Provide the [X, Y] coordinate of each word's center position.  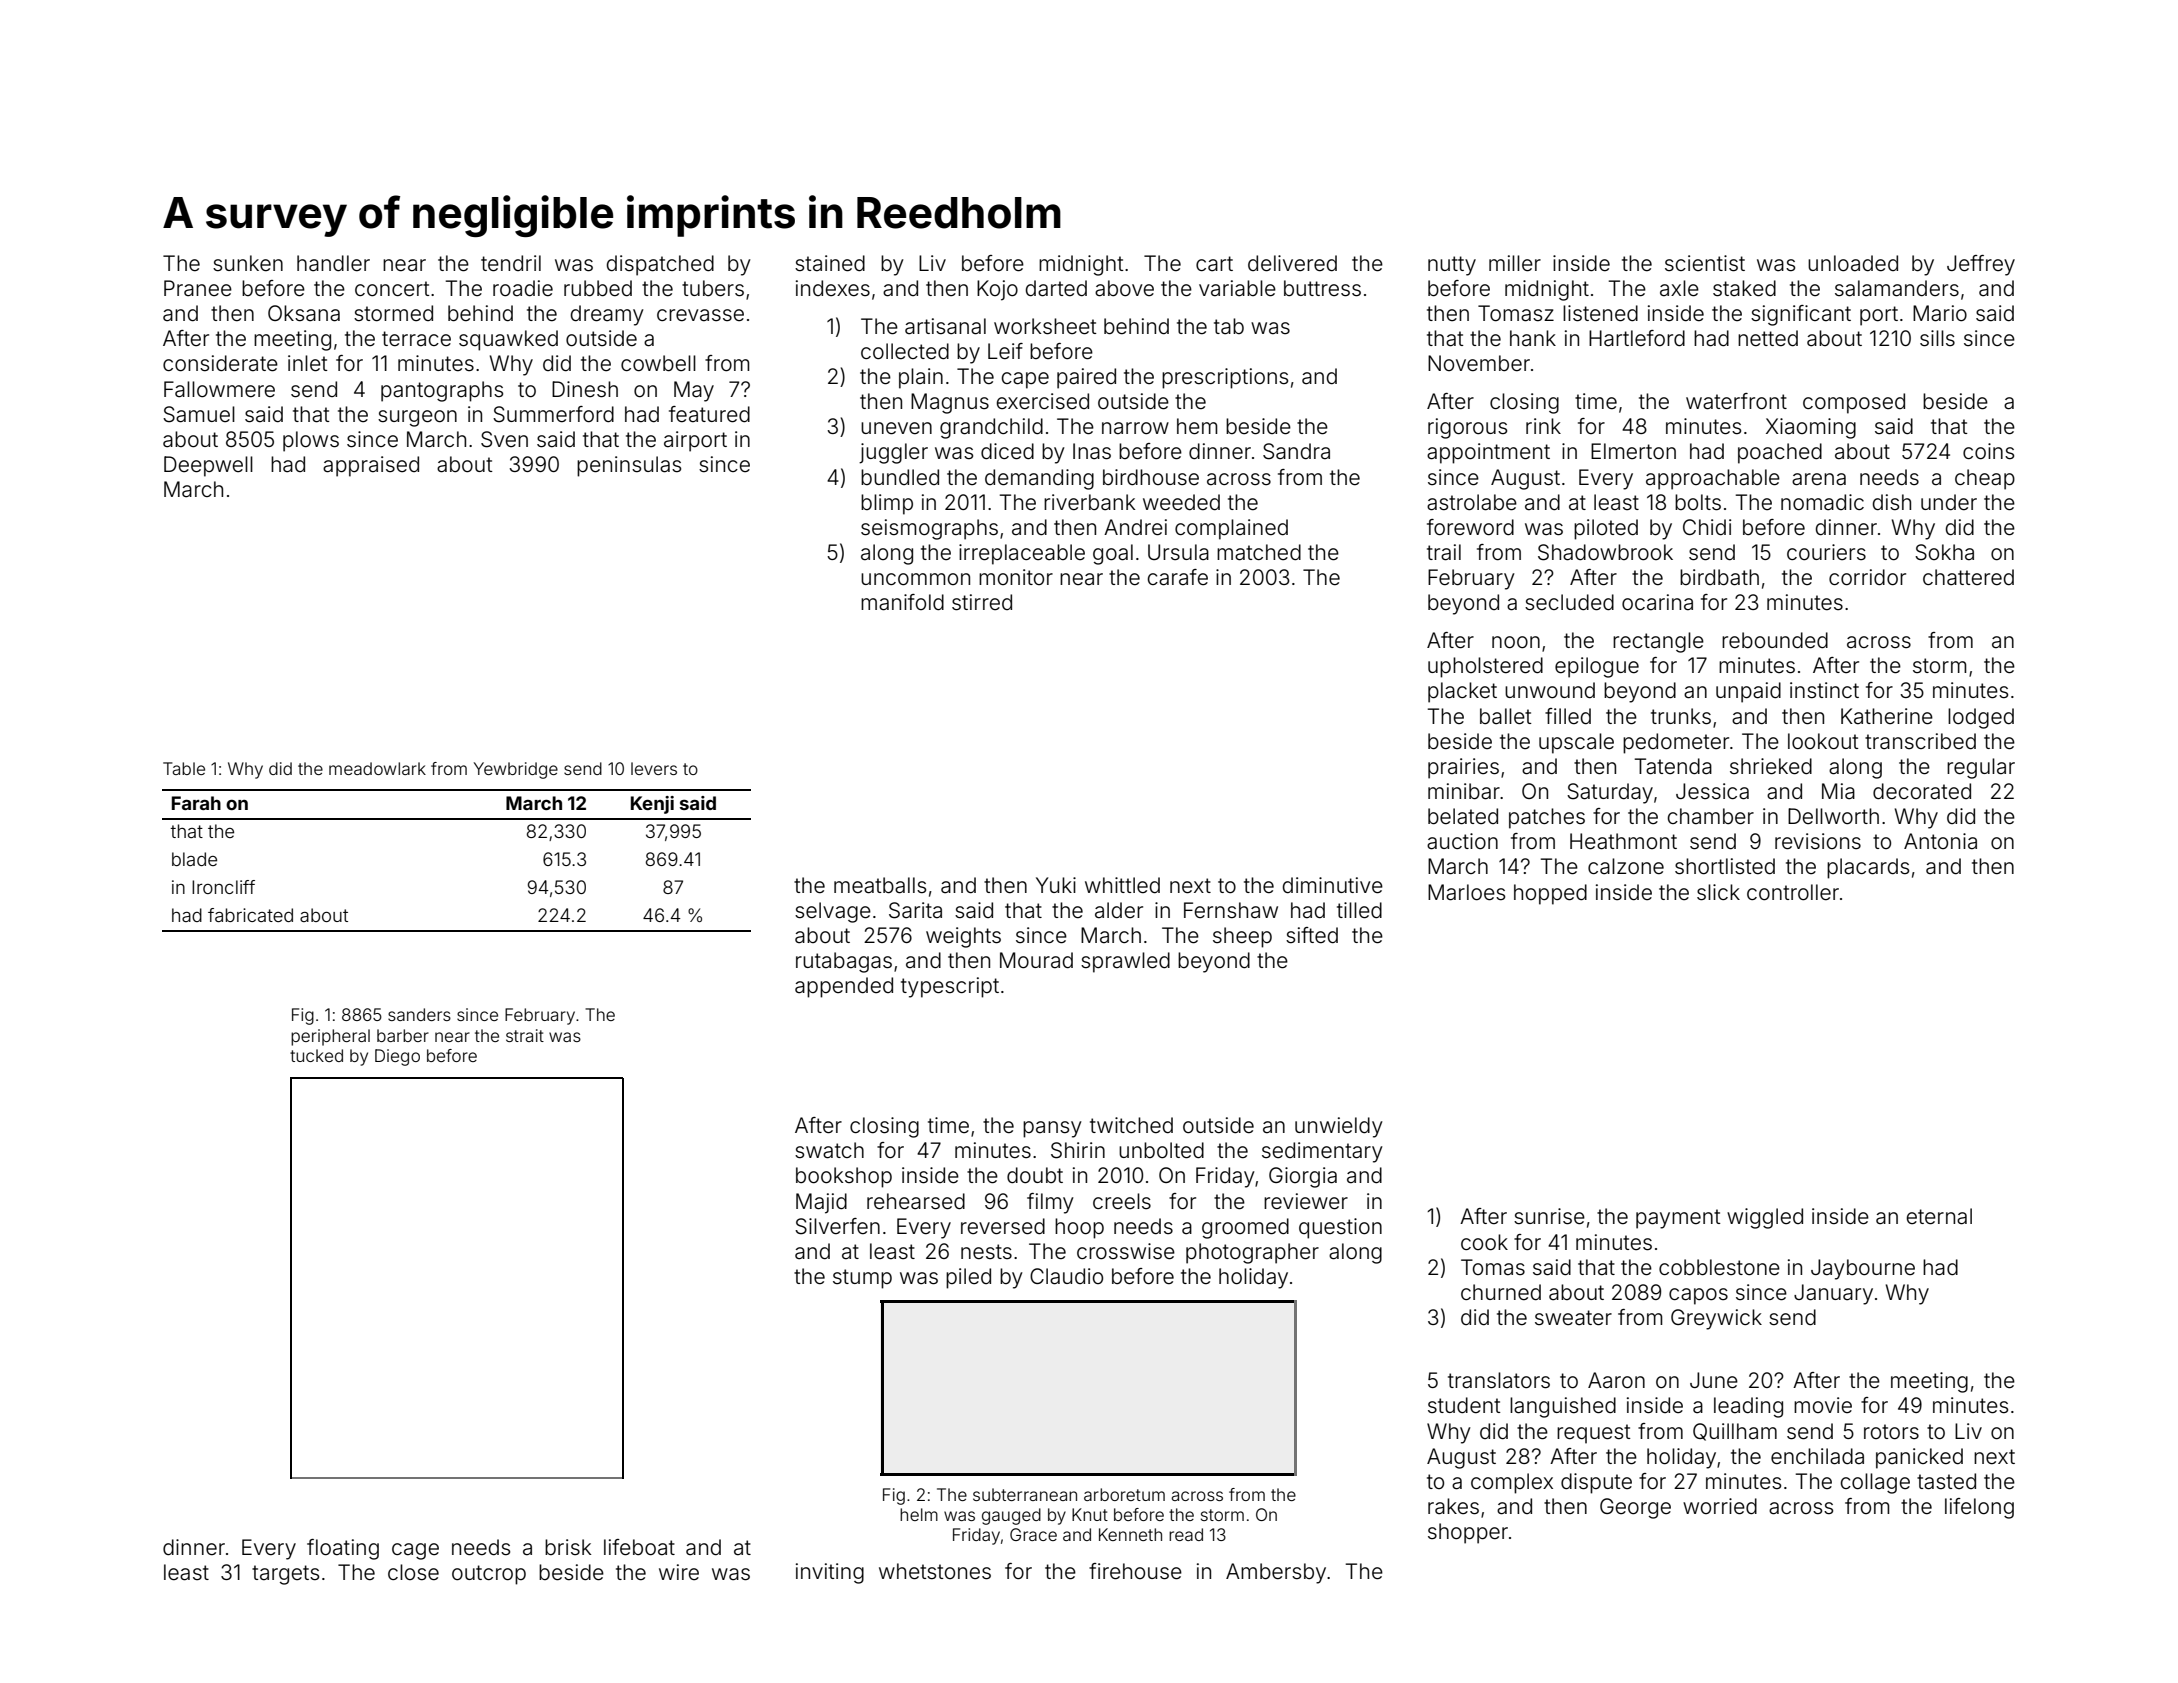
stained [830, 263]
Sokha [1944, 552]
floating [343, 1549]
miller [1515, 263]
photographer [1252, 1253]
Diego [397, 1057]
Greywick [1716, 1319]
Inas [1092, 451]
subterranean [1025, 1494]
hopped [1550, 894]
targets [285, 1575]
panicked [1919, 1458]
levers [654, 768]
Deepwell [208, 466]
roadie [523, 288]
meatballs [880, 885]
